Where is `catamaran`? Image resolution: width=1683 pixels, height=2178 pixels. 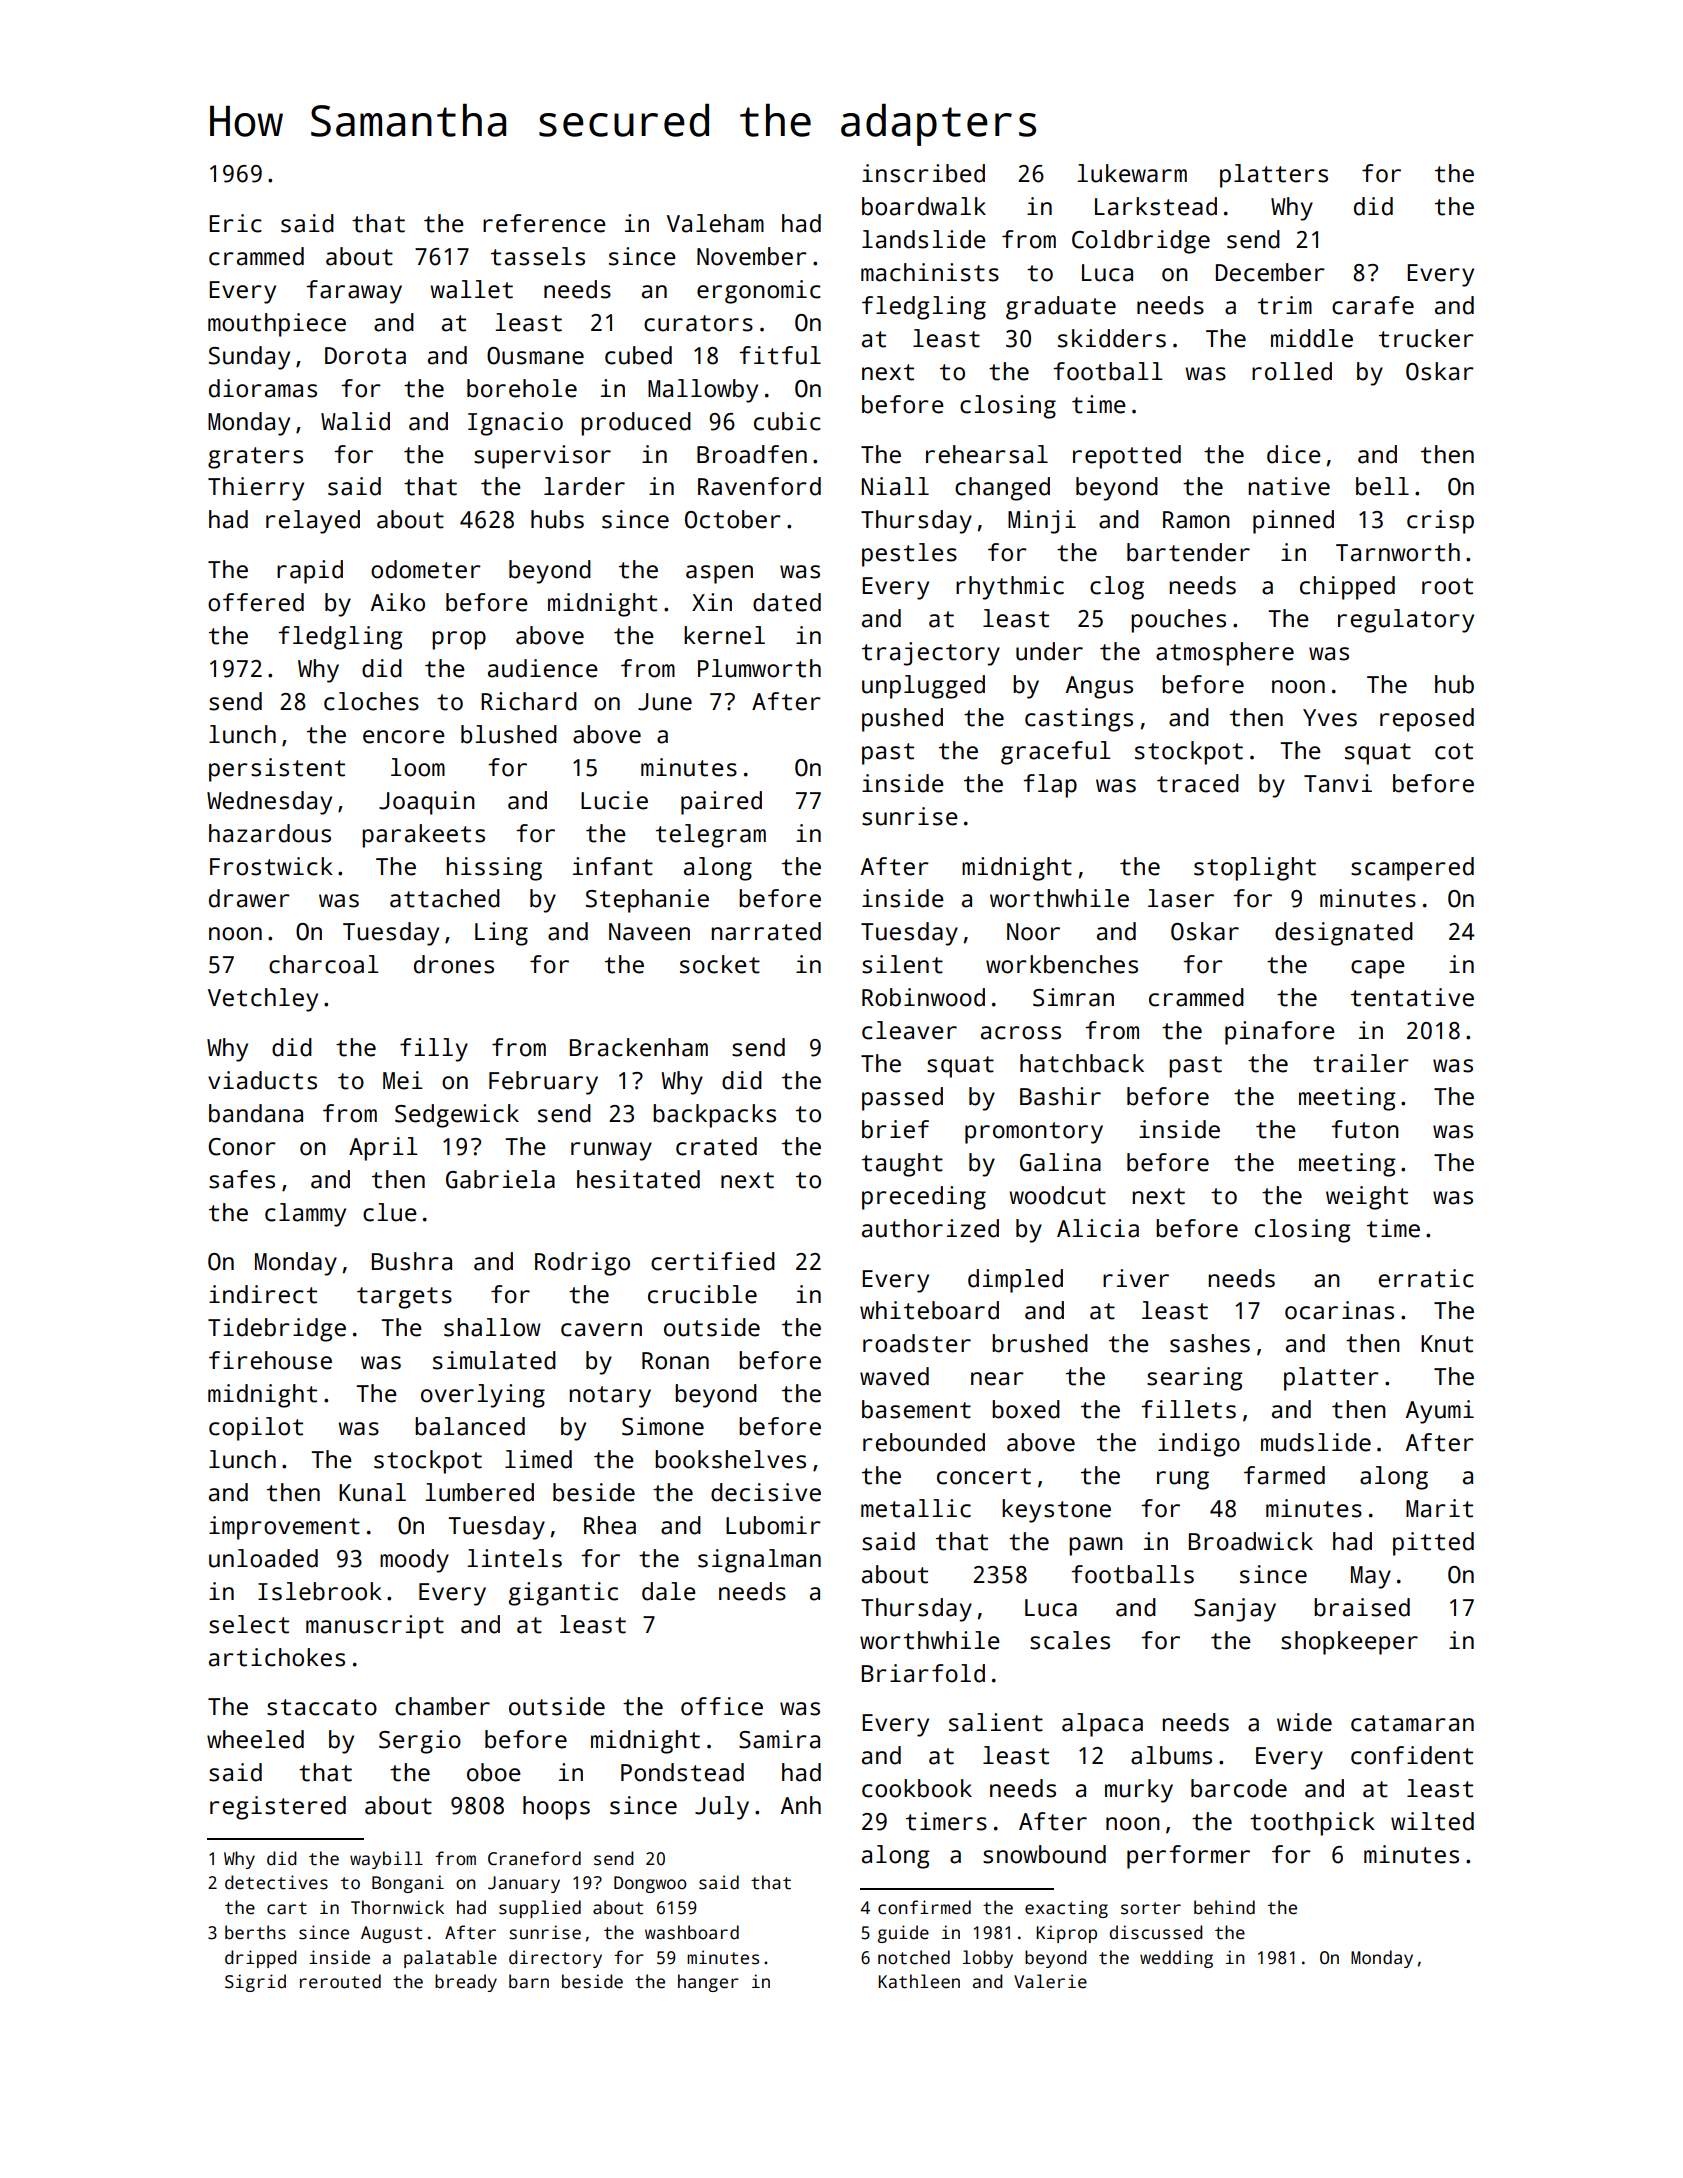 catamaran is located at coordinates (1412, 1723).
